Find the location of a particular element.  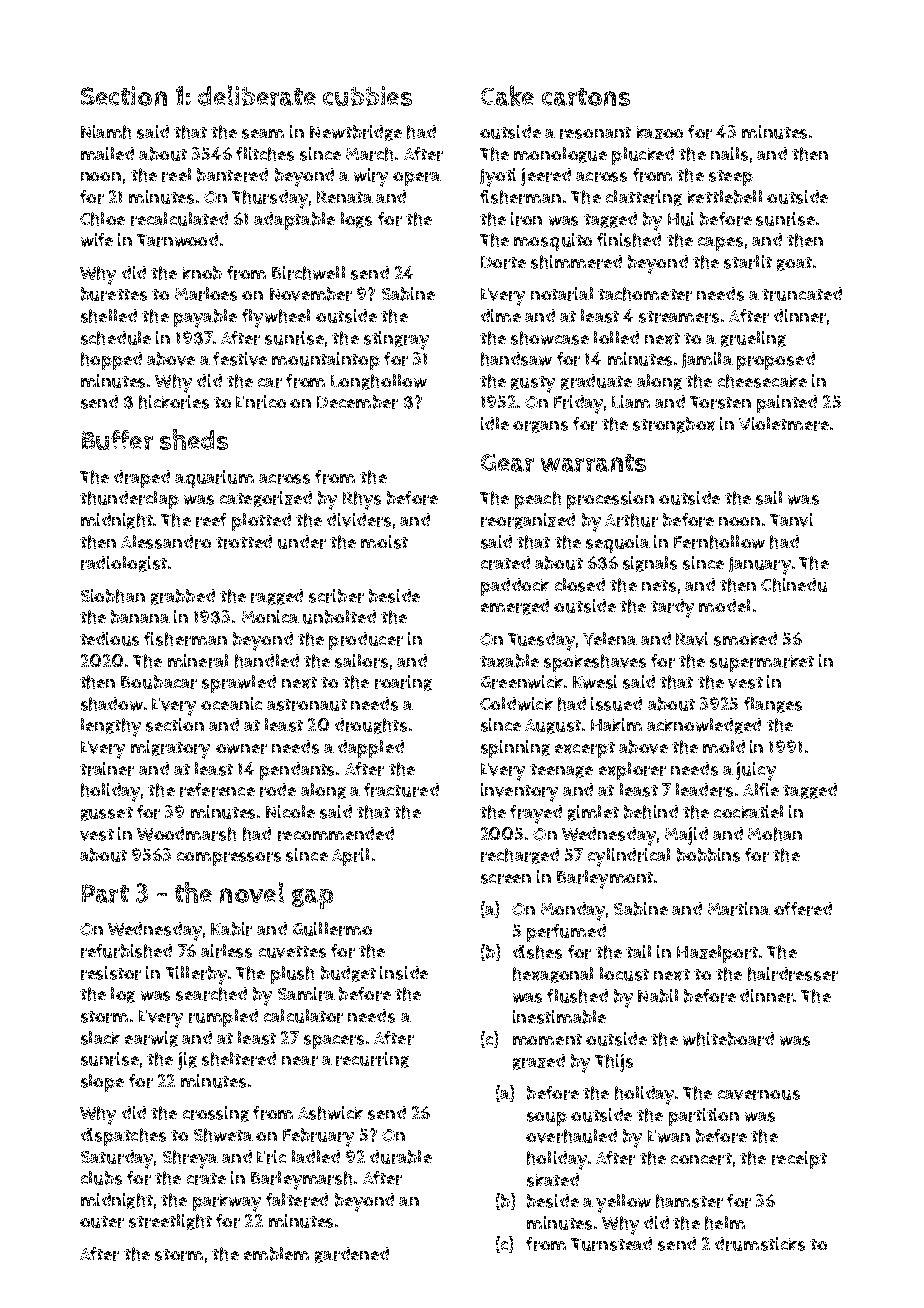

closed is located at coordinates (580, 585).
